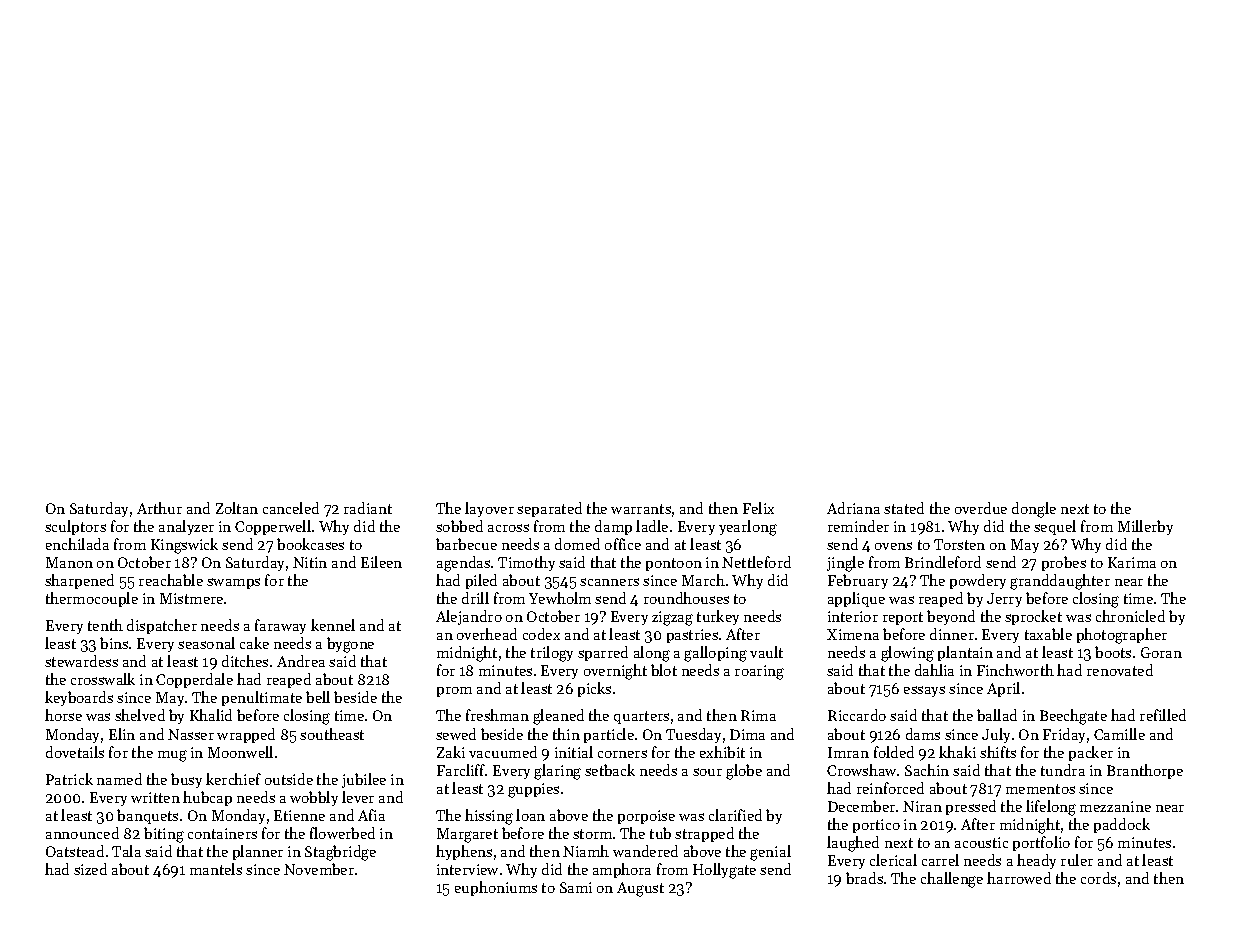  What do you see at coordinates (758, 508) in the screenshot?
I see `Felix` at bounding box center [758, 508].
